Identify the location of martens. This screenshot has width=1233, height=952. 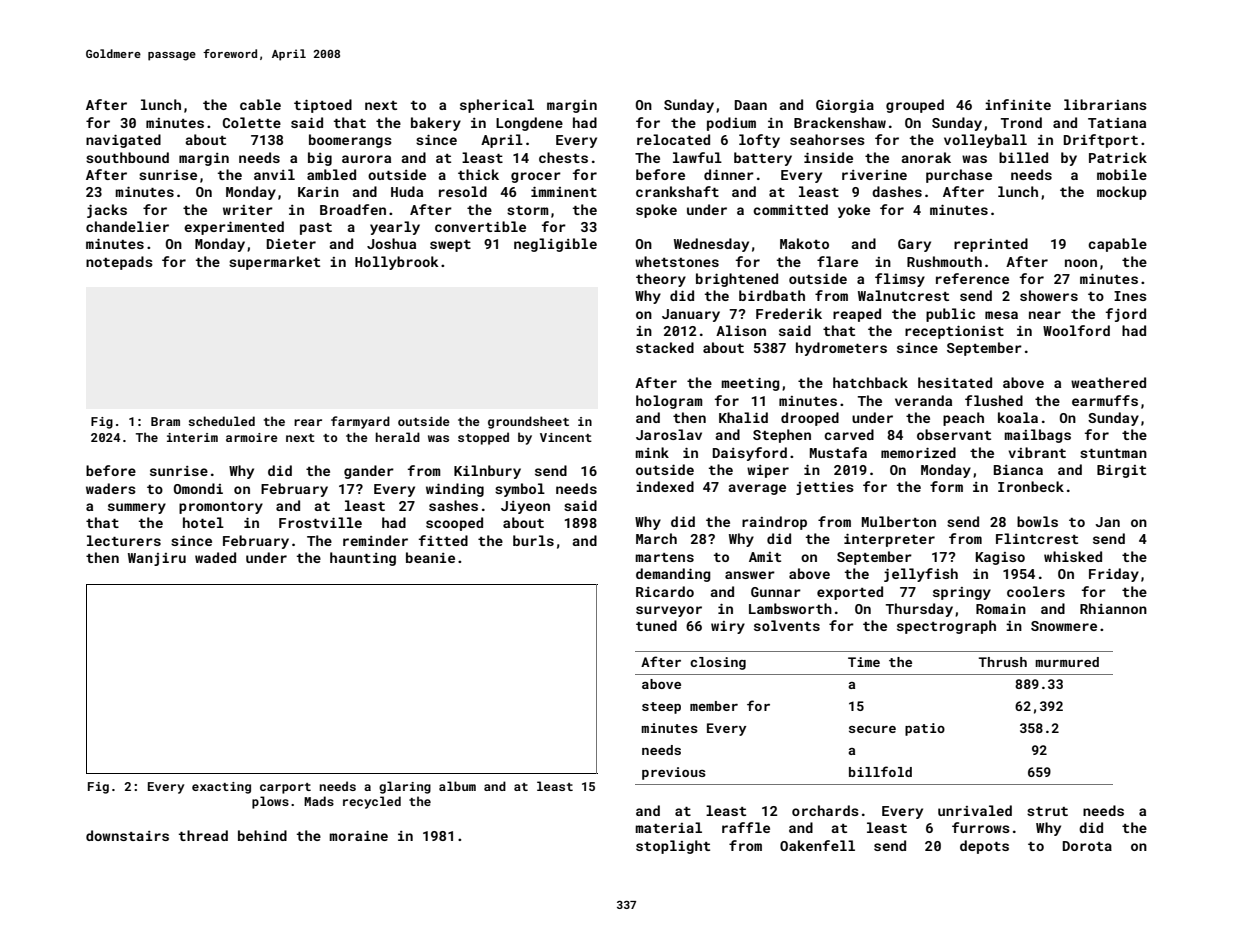
(664, 557).
